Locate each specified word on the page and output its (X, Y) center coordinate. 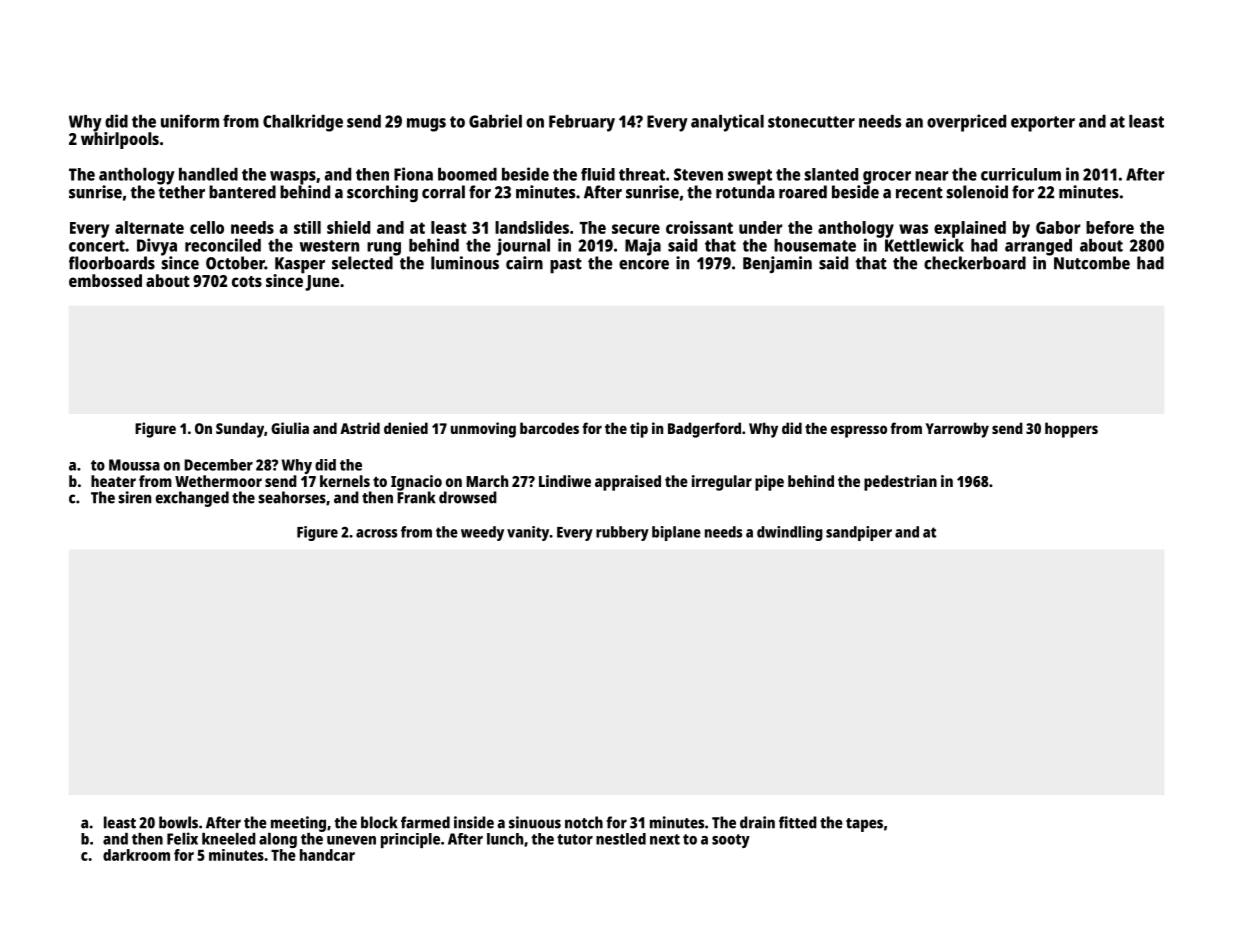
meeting (298, 824)
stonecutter (811, 122)
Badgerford (704, 430)
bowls (178, 822)
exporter (1043, 124)
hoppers (1071, 430)
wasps (293, 178)
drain (757, 822)
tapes (864, 825)
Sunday (240, 430)
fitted (798, 822)
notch (584, 822)
